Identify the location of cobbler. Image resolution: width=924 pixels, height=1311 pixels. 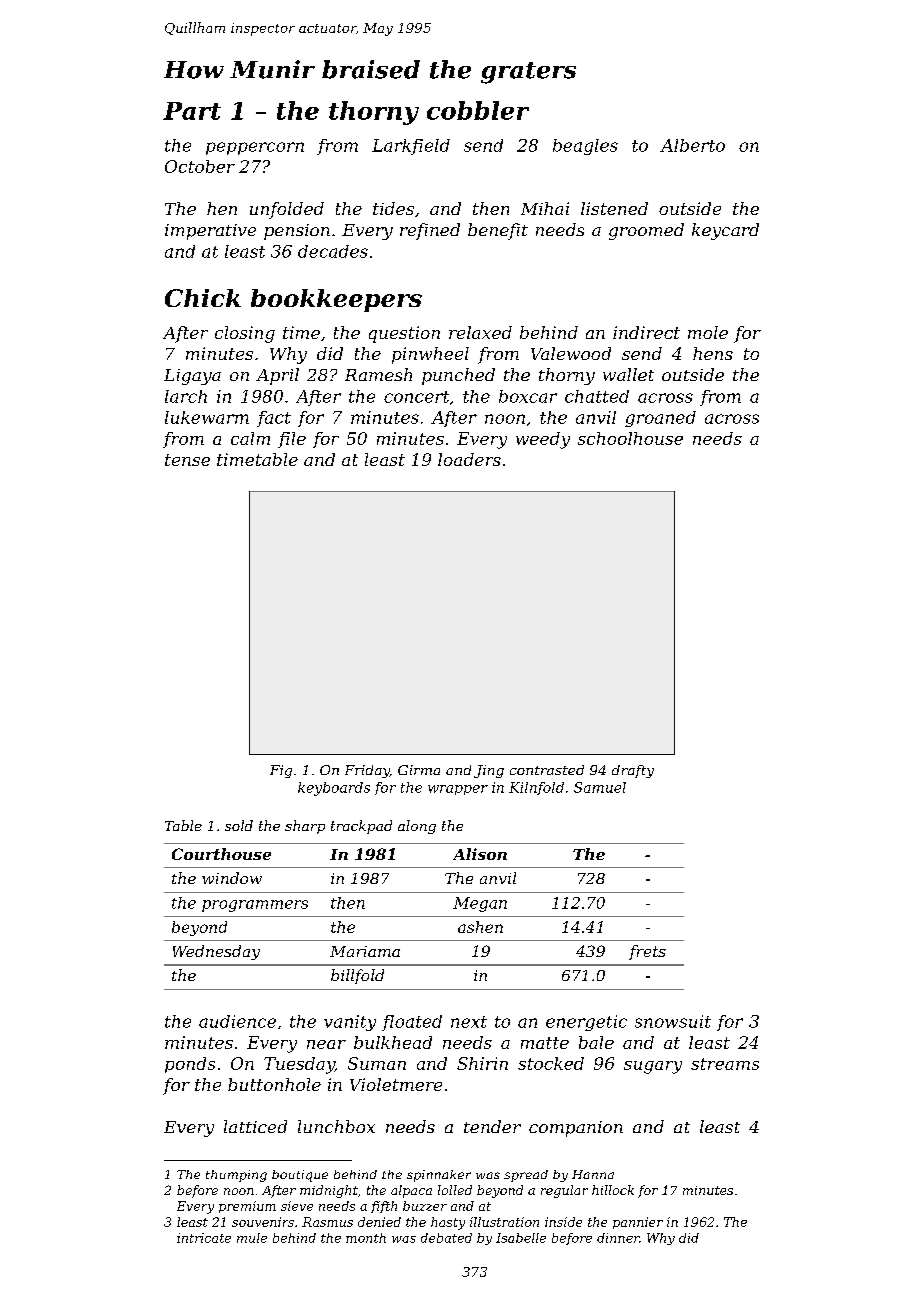
(478, 110).
